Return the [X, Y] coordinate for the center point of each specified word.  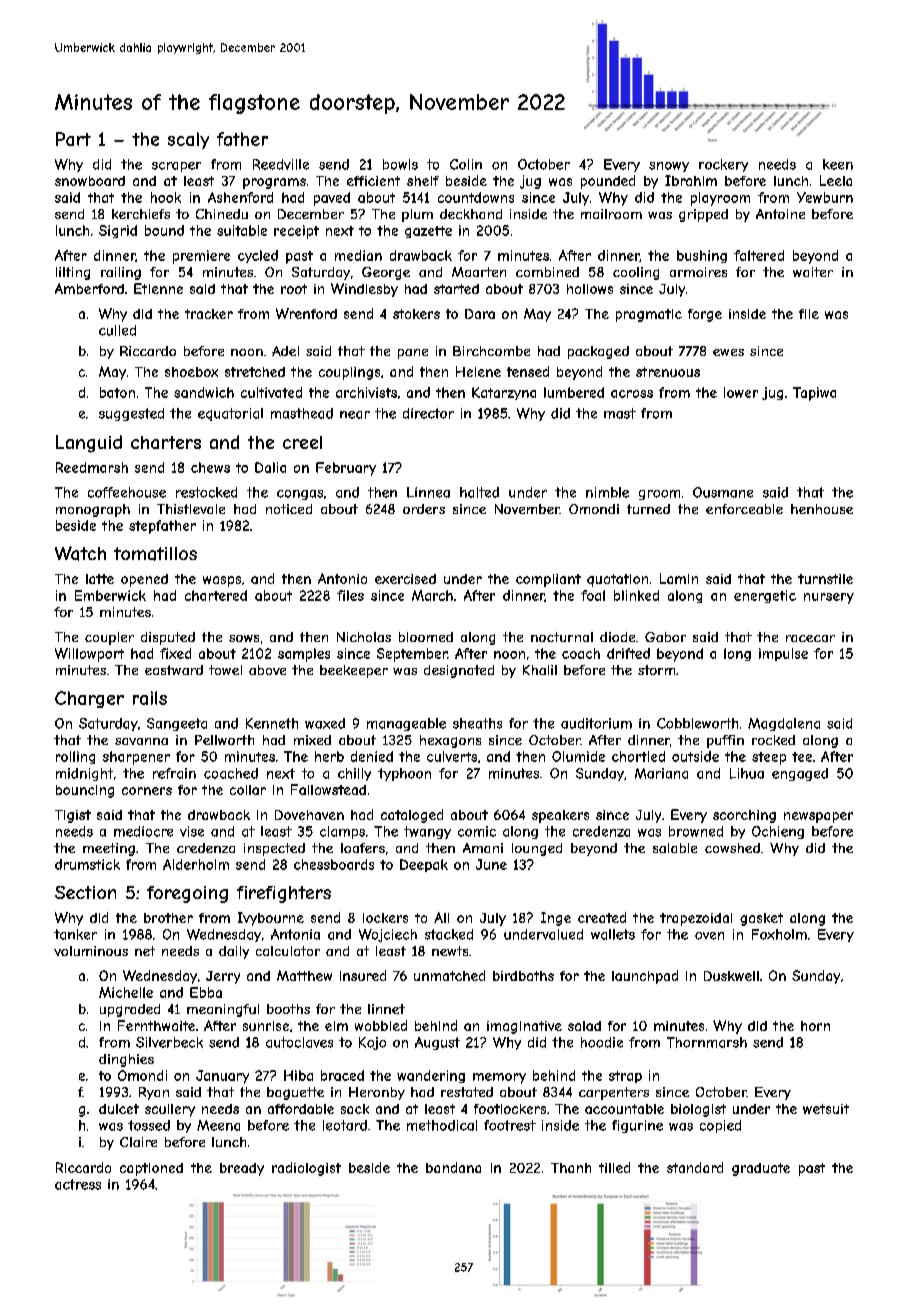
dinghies [126, 1060]
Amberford [89, 288]
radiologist [306, 1169]
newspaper [818, 817]
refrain [174, 773]
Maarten [479, 272]
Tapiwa [814, 394]
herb [329, 756]
